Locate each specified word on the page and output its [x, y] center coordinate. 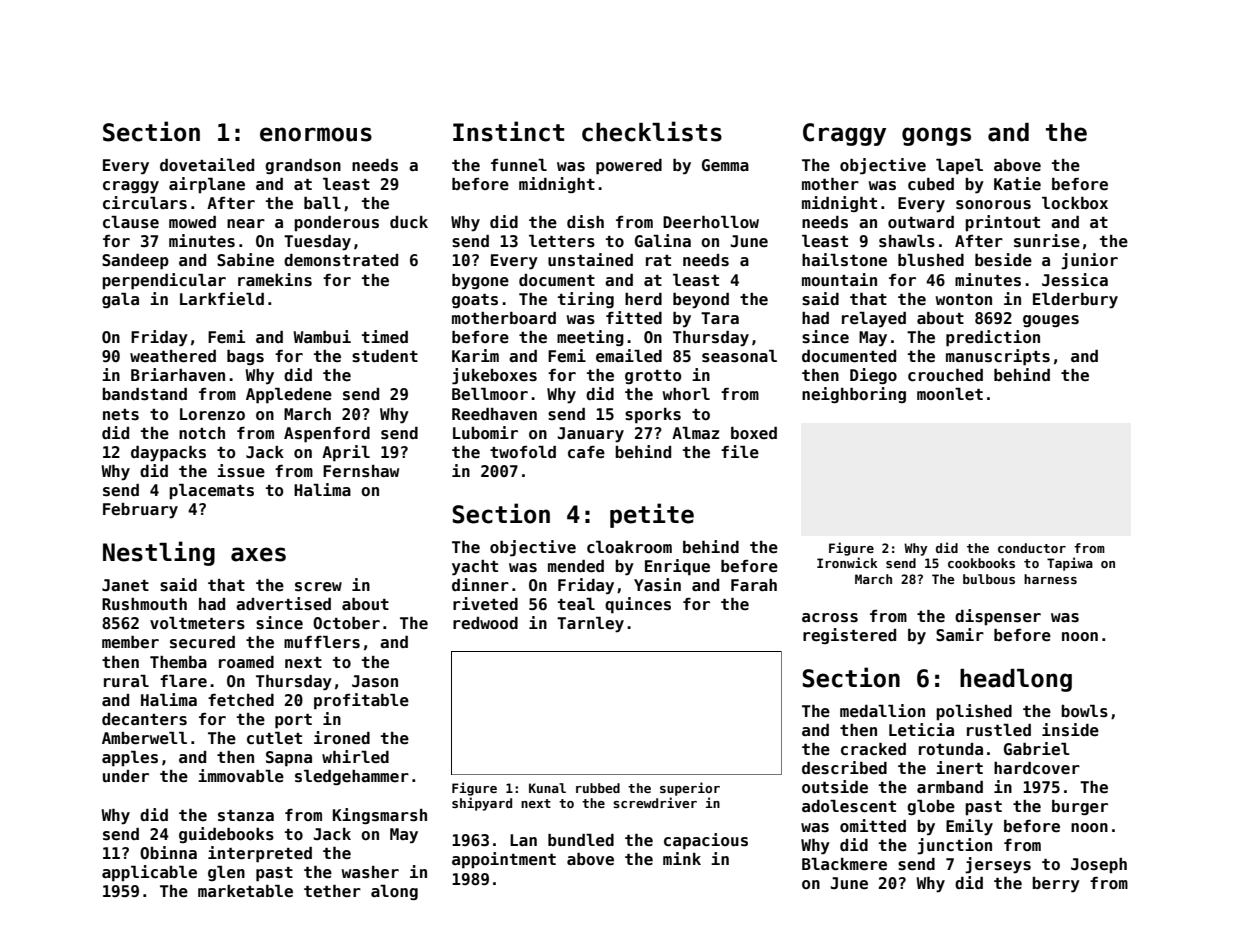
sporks [653, 416]
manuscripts [998, 357]
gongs [936, 136]
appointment [504, 860]
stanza [246, 816]
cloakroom [629, 547]
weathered [173, 356]
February [140, 511]
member [130, 642]
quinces [638, 605]
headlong [1016, 680]
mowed [192, 222]
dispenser [998, 617]
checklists [652, 131]
